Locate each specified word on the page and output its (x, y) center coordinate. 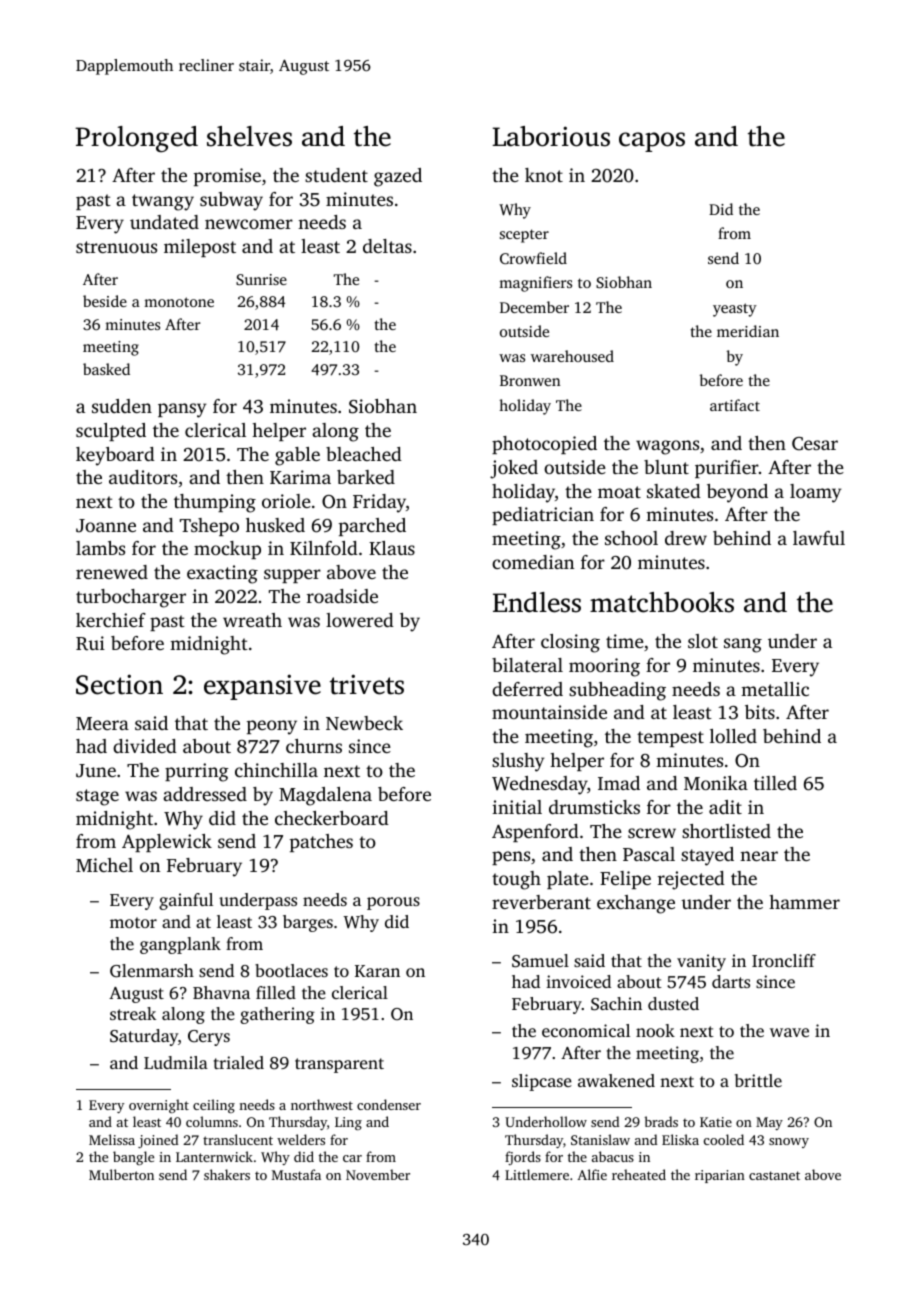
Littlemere (537, 1174)
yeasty (735, 310)
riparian (720, 1176)
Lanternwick (214, 1156)
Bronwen (530, 380)
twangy (163, 202)
